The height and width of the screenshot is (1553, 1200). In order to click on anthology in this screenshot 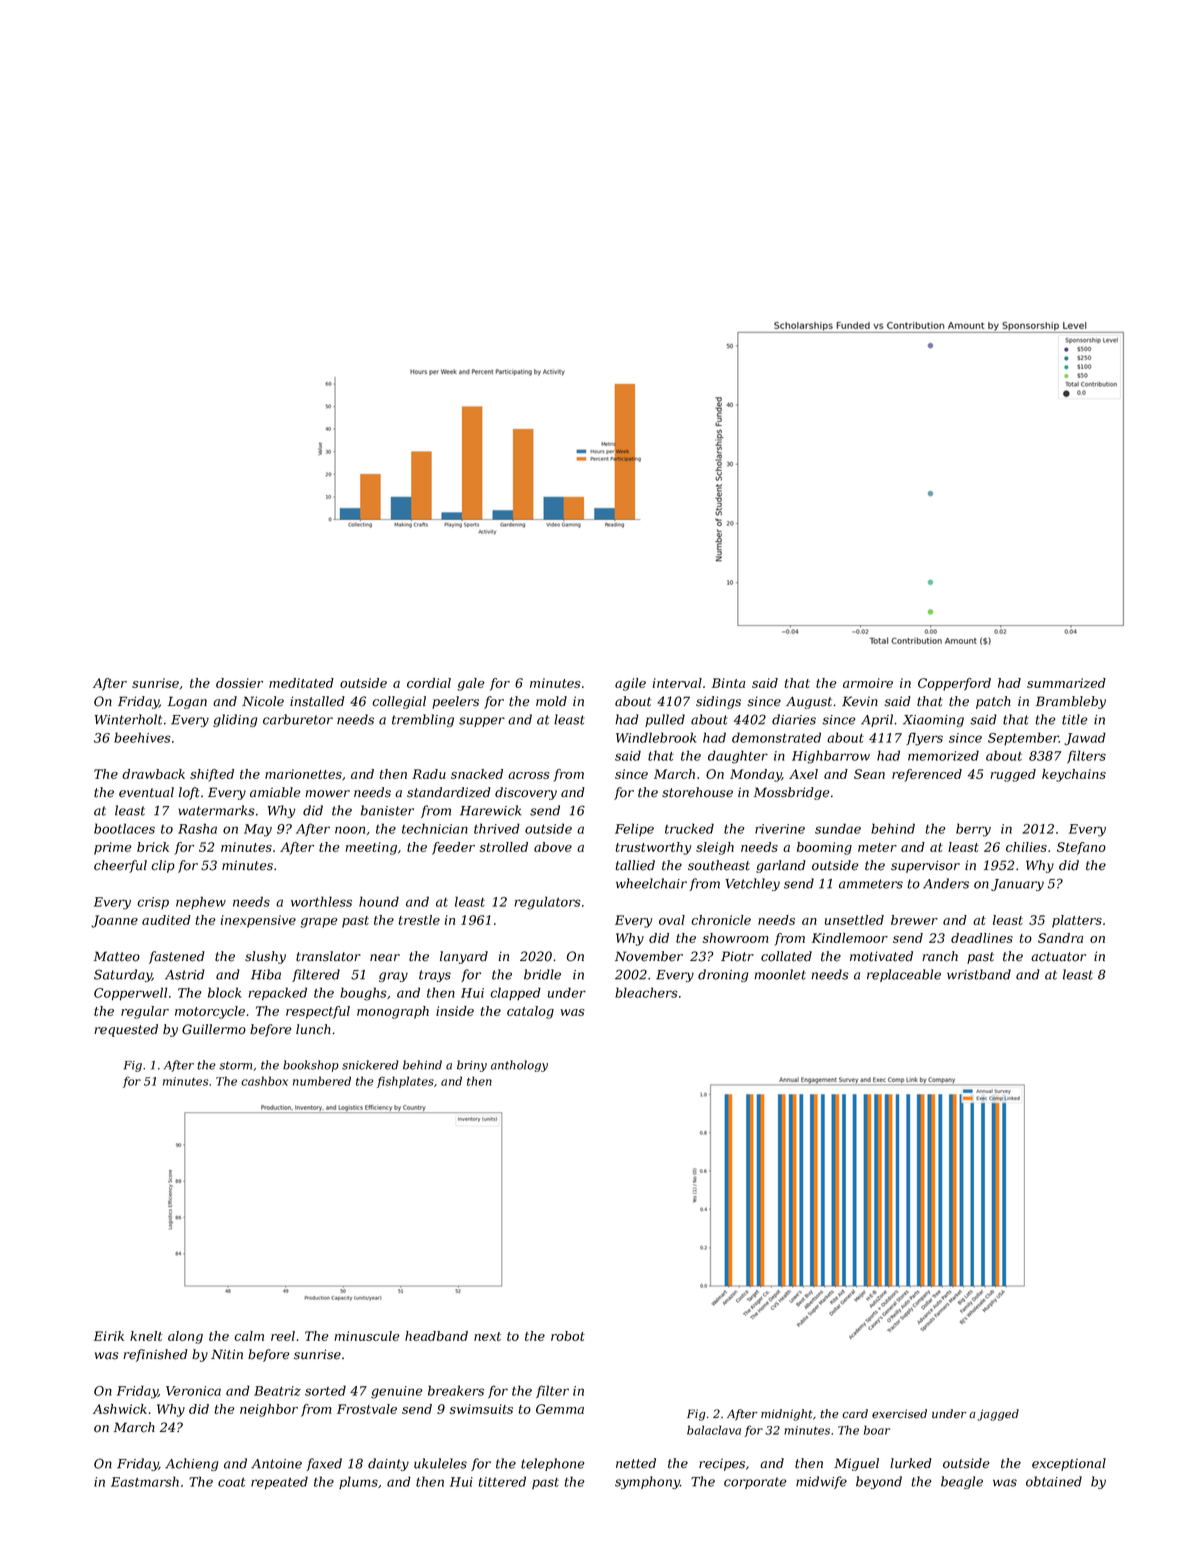, I will do `click(519, 1066)`.
